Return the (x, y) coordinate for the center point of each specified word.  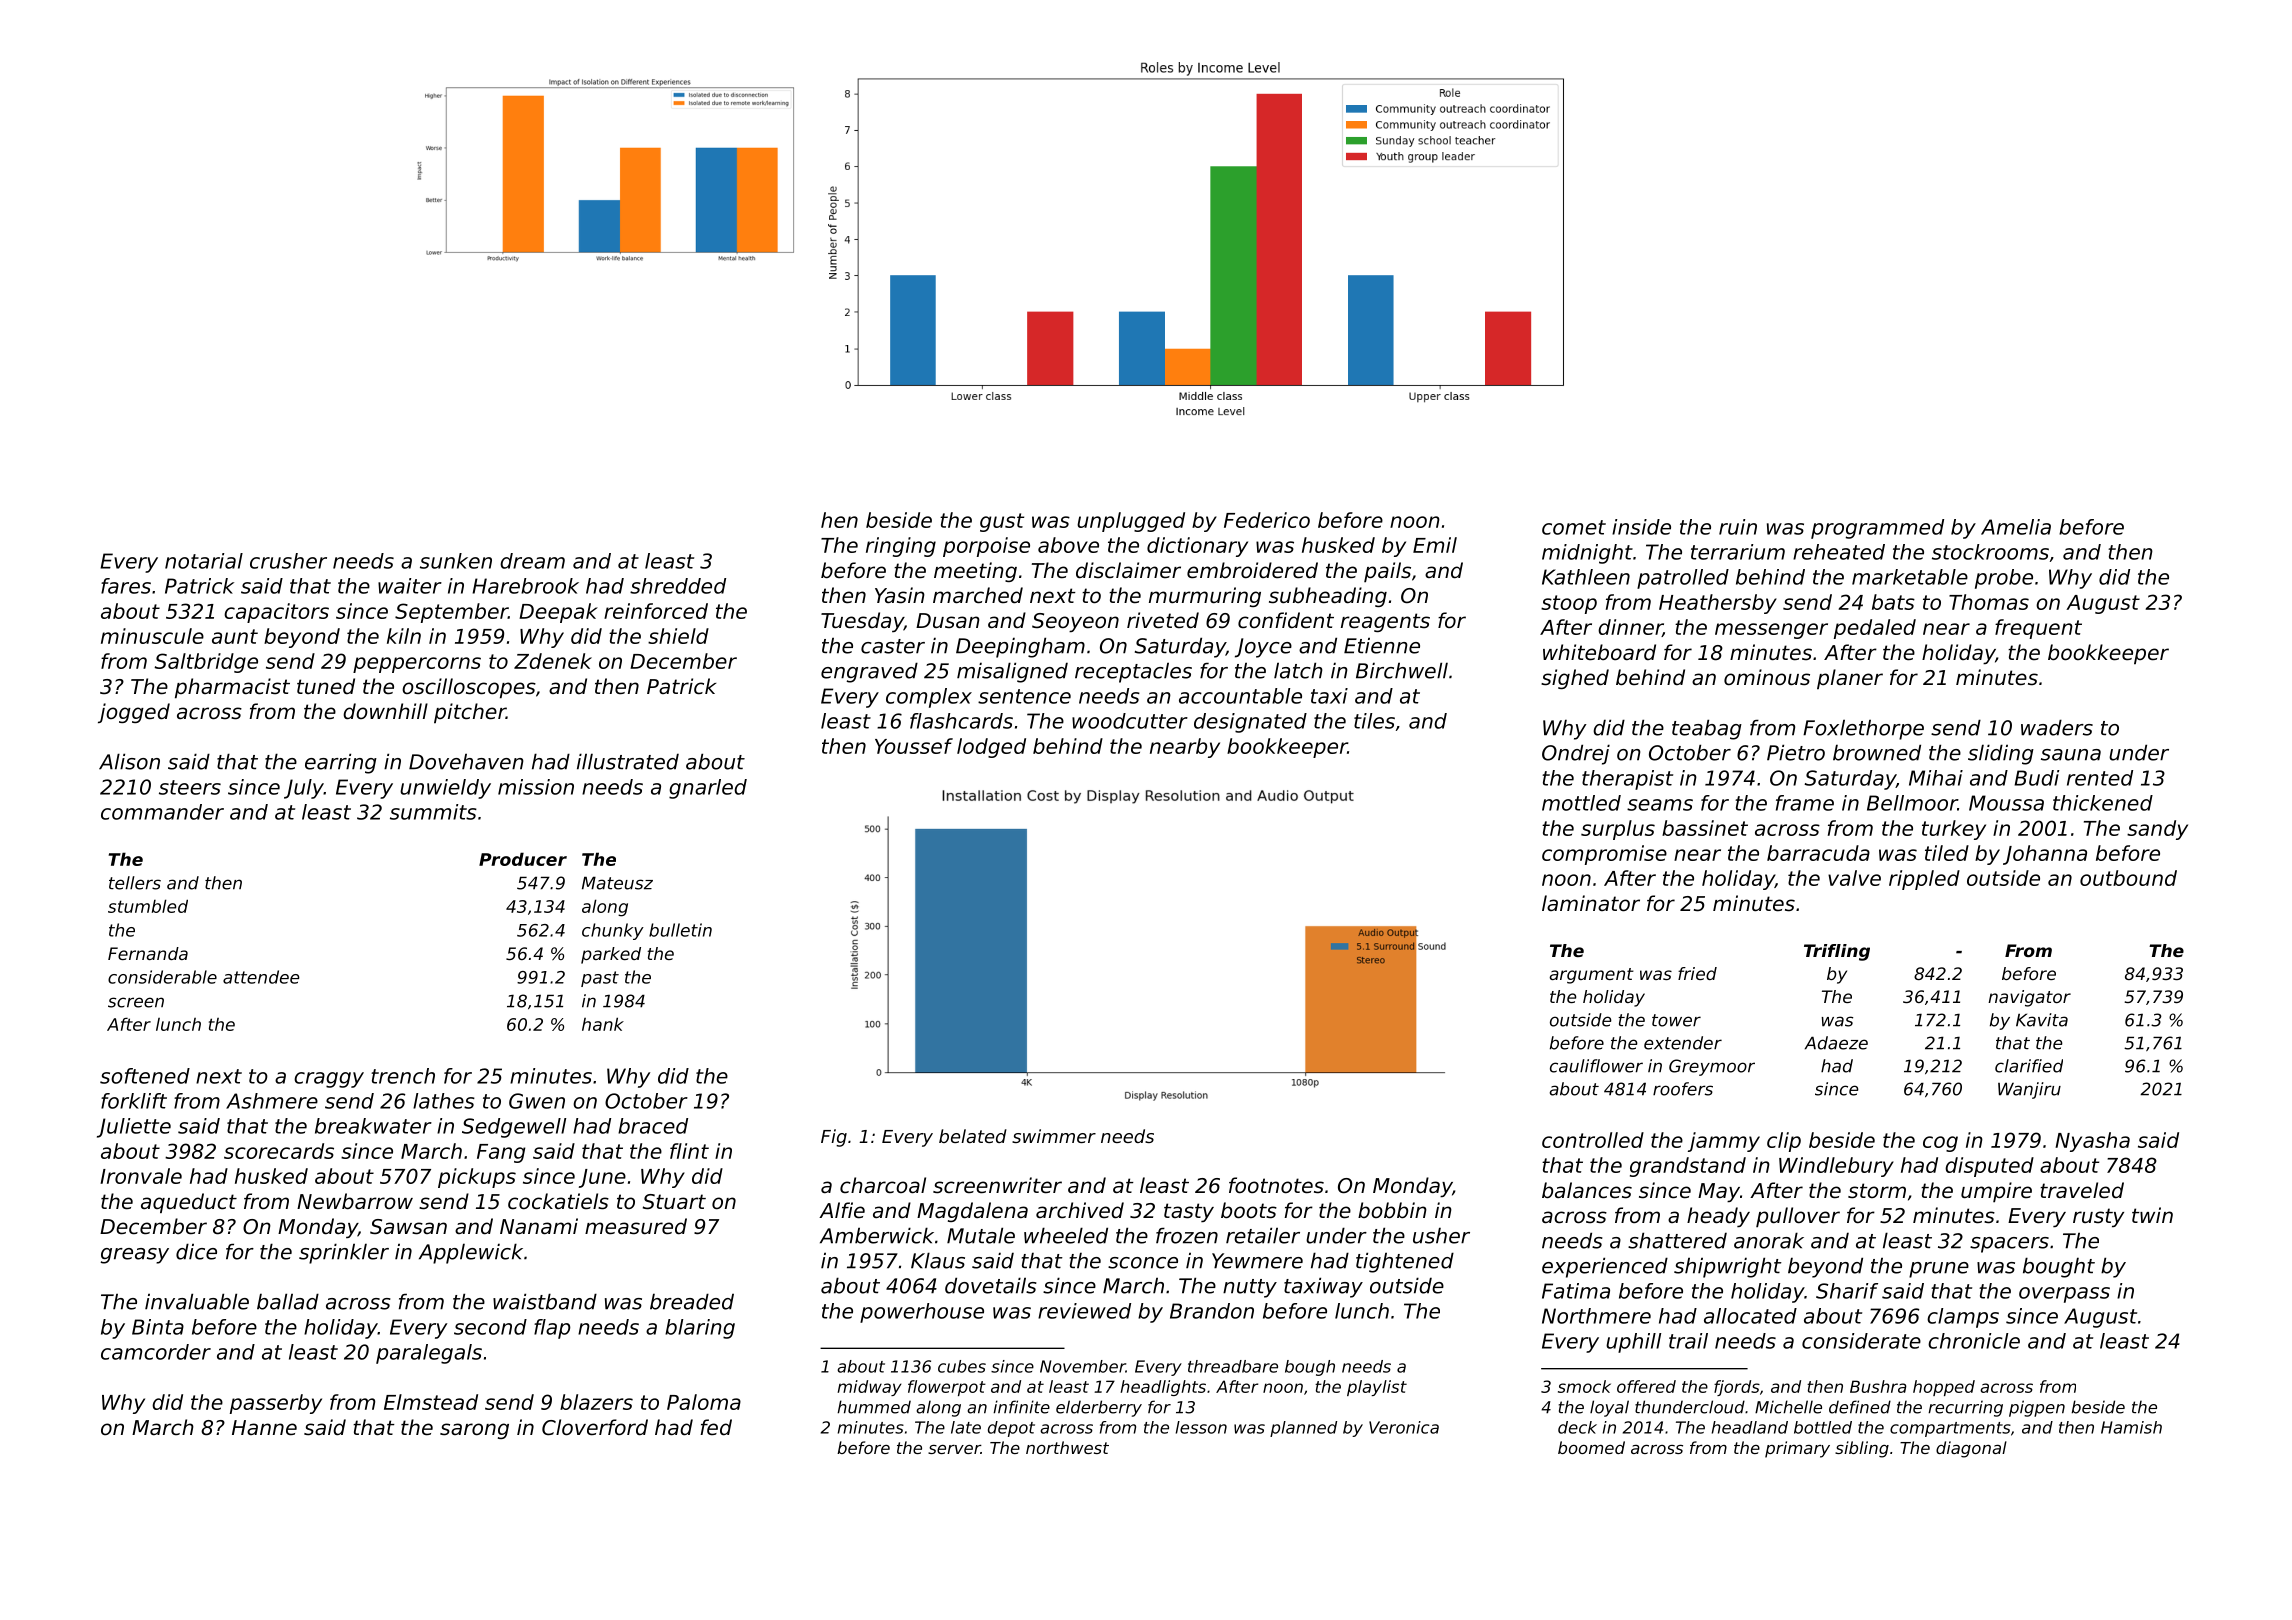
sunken (456, 561)
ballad (288, 1301)
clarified (2029, 1066)
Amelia (2016, 527)
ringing (901, 547)
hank (603, 1024)
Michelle (1788, 1407)
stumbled (148, 906)
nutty (1250, 1288)
